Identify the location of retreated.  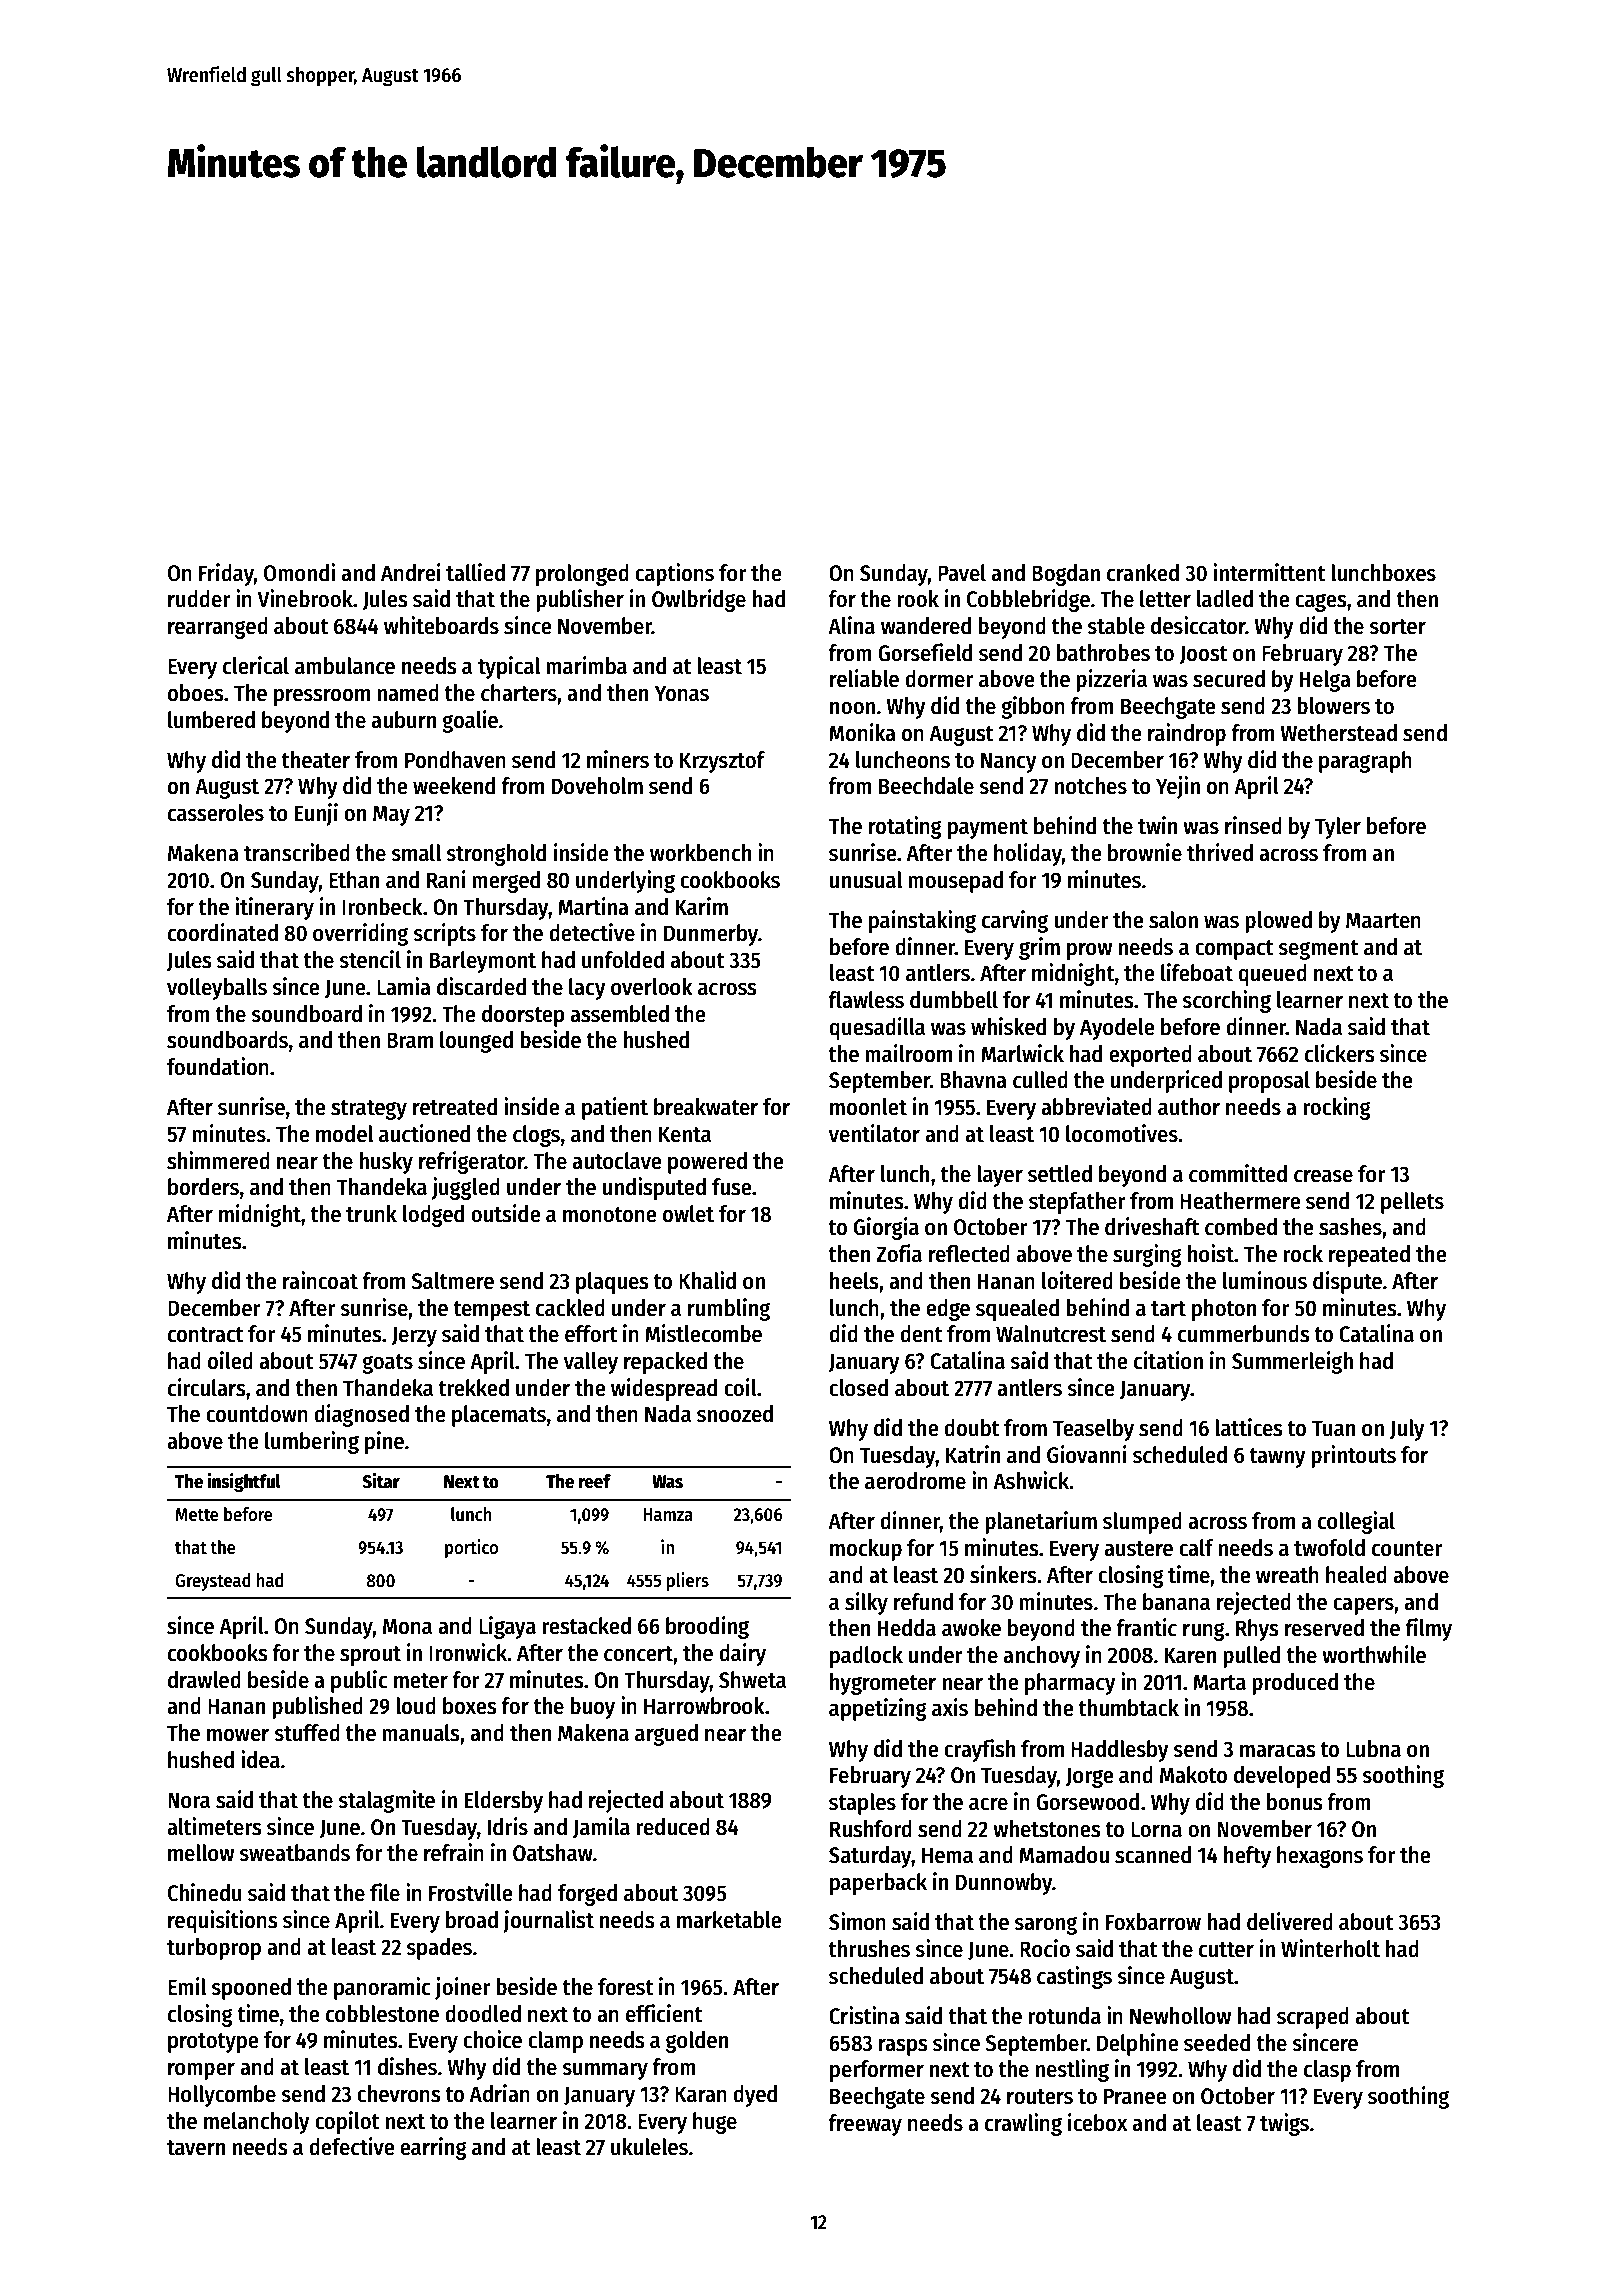
(455, 1107).
